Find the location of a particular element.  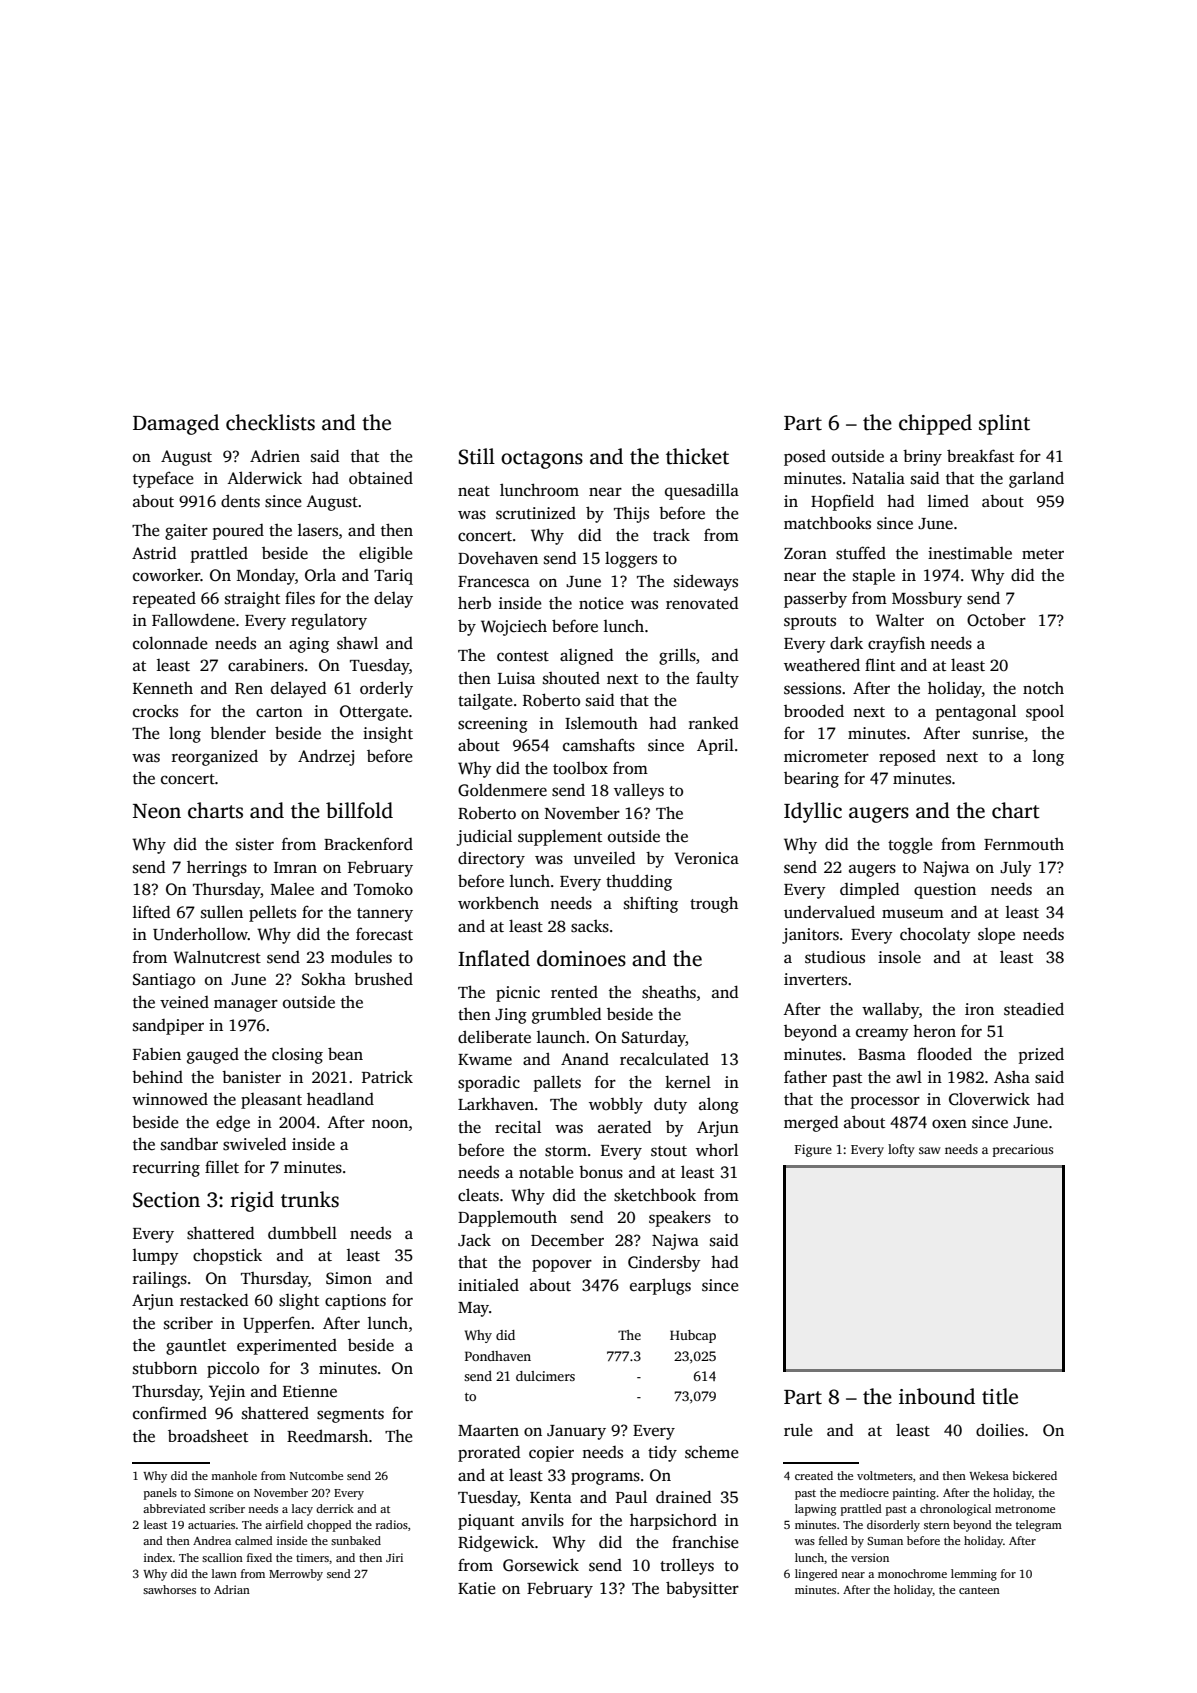

Still is located at coordinates (476, 456).
